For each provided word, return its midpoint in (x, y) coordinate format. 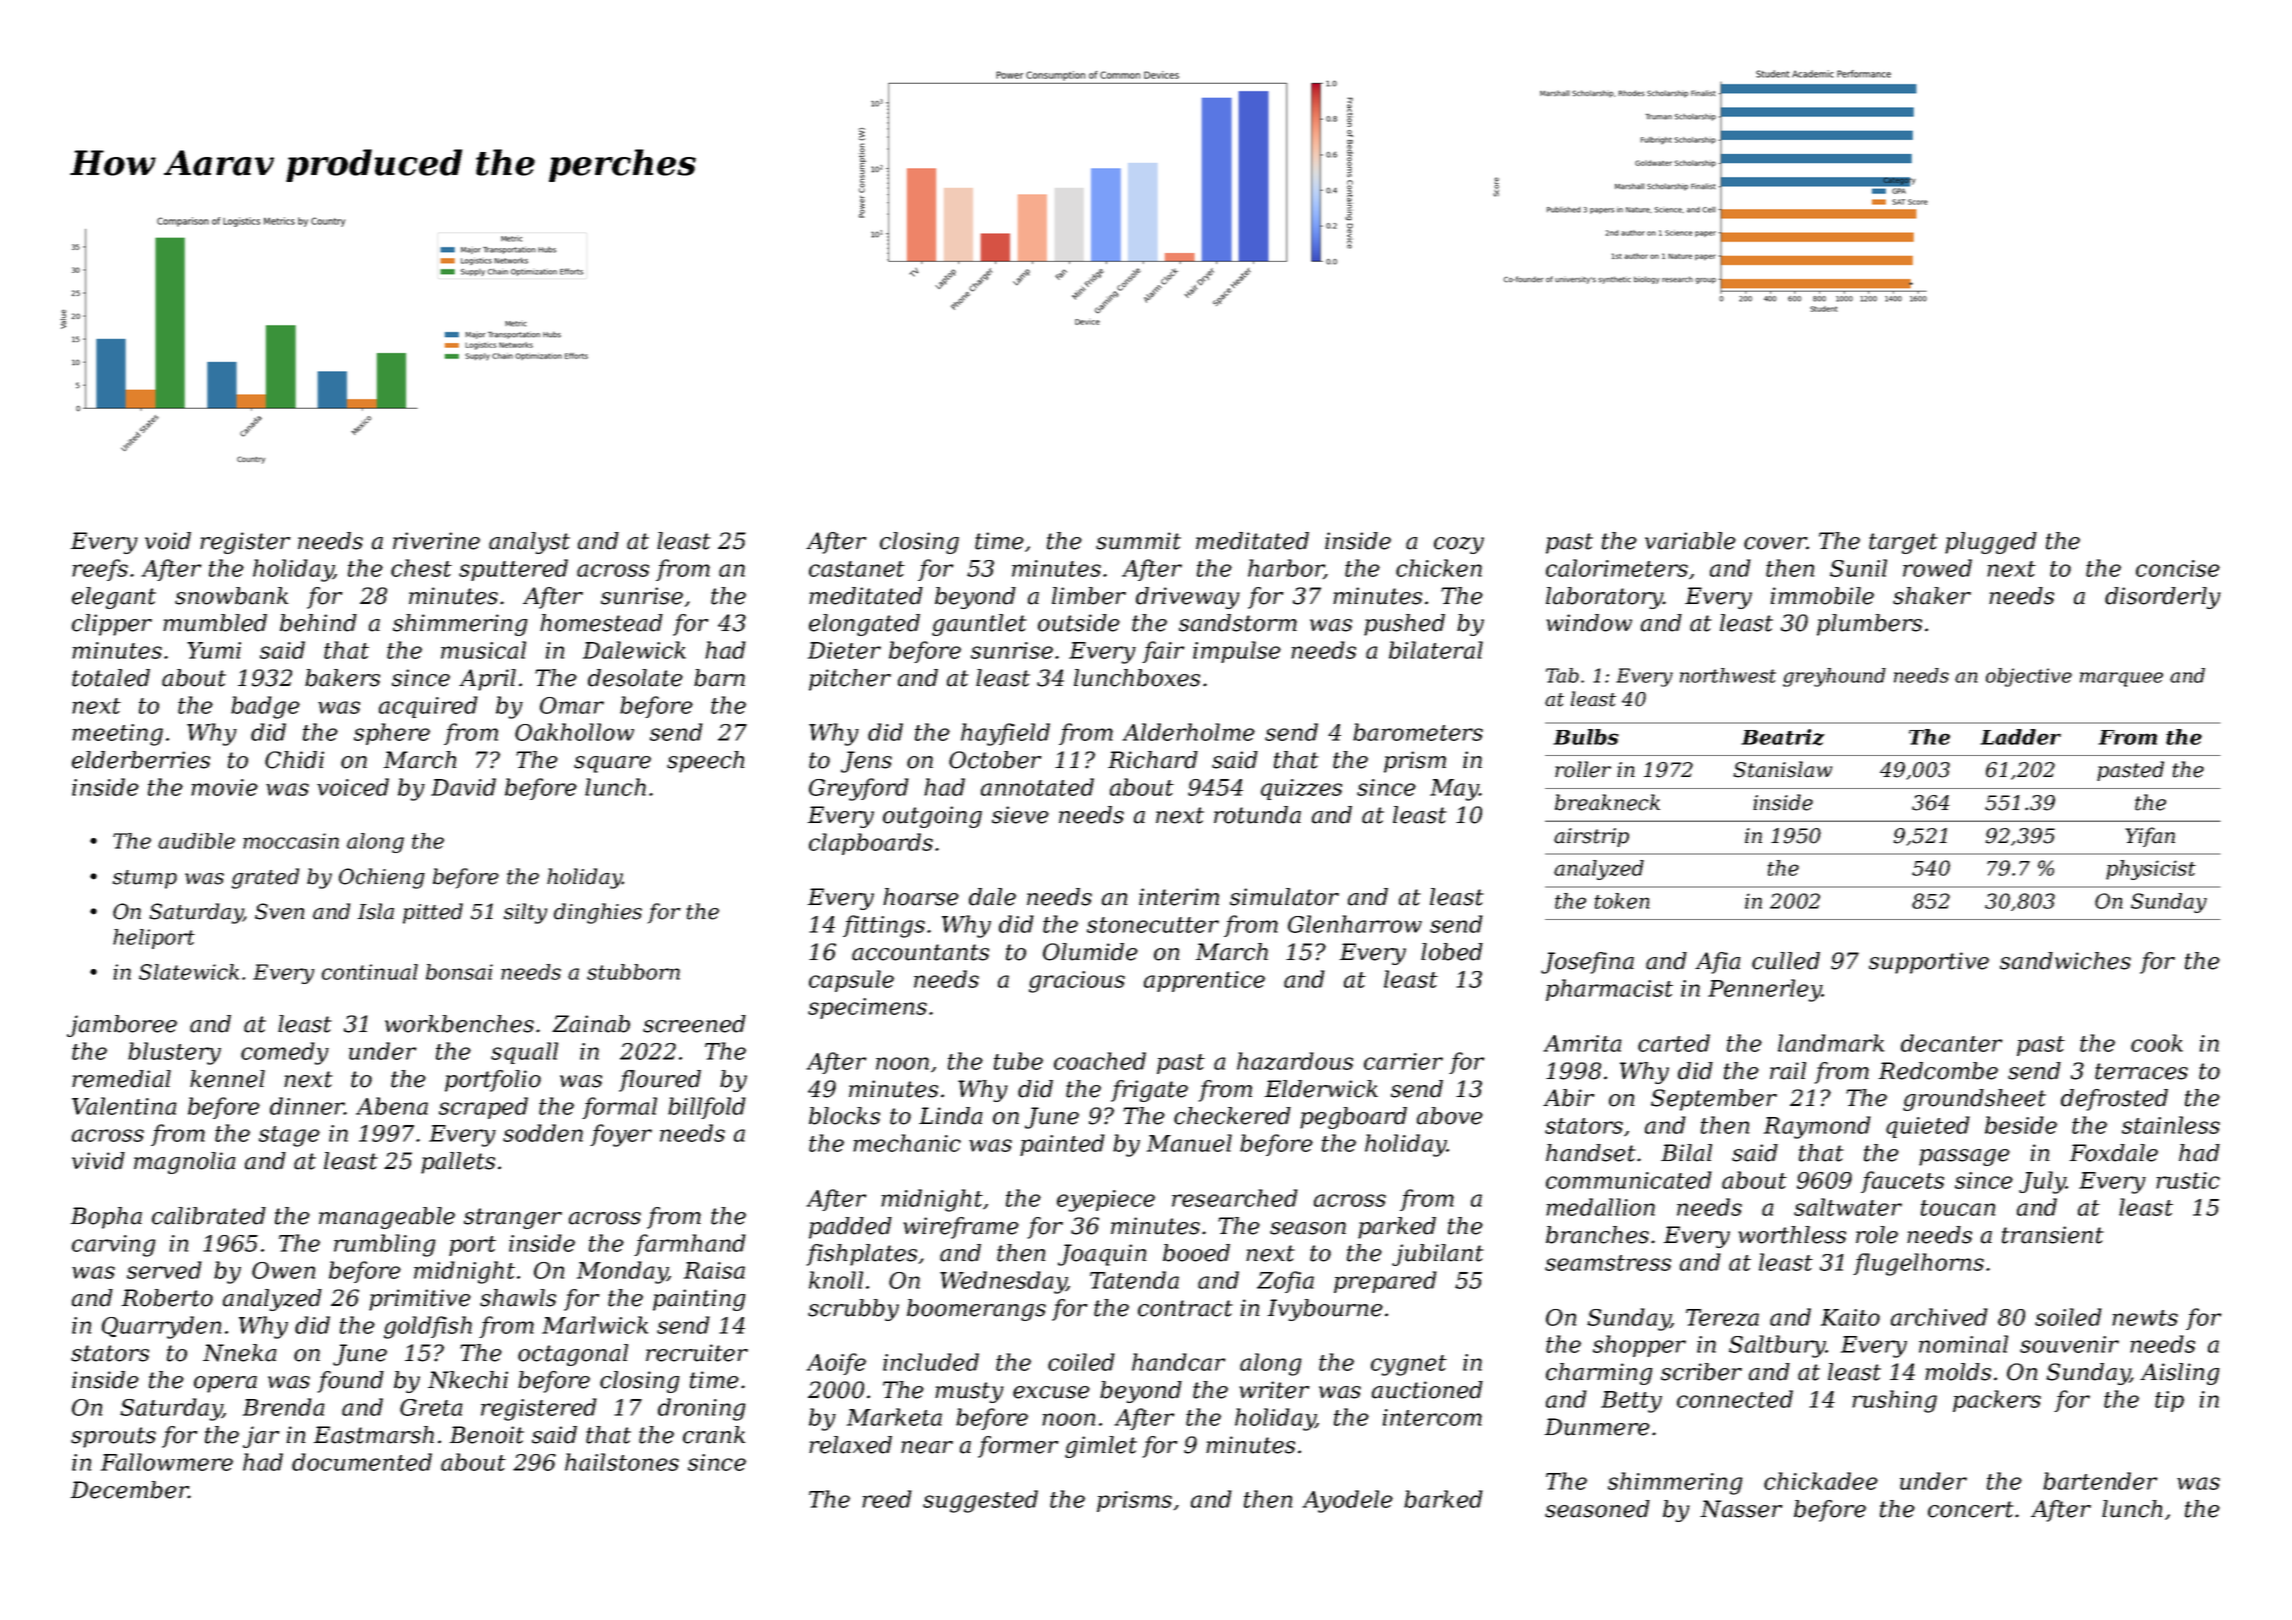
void (168, 541)
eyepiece (1106, 1201)
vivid (98, 1161)
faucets (1902, 1182)
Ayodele (1347, 1501)
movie (224, 787)
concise (2178, 568)
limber (1089, 596)
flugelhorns (1918, 1264)
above (1450, 1116)
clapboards (871, 844)
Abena (392, 1106)
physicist (2151, 870)
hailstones (622, 1462)
